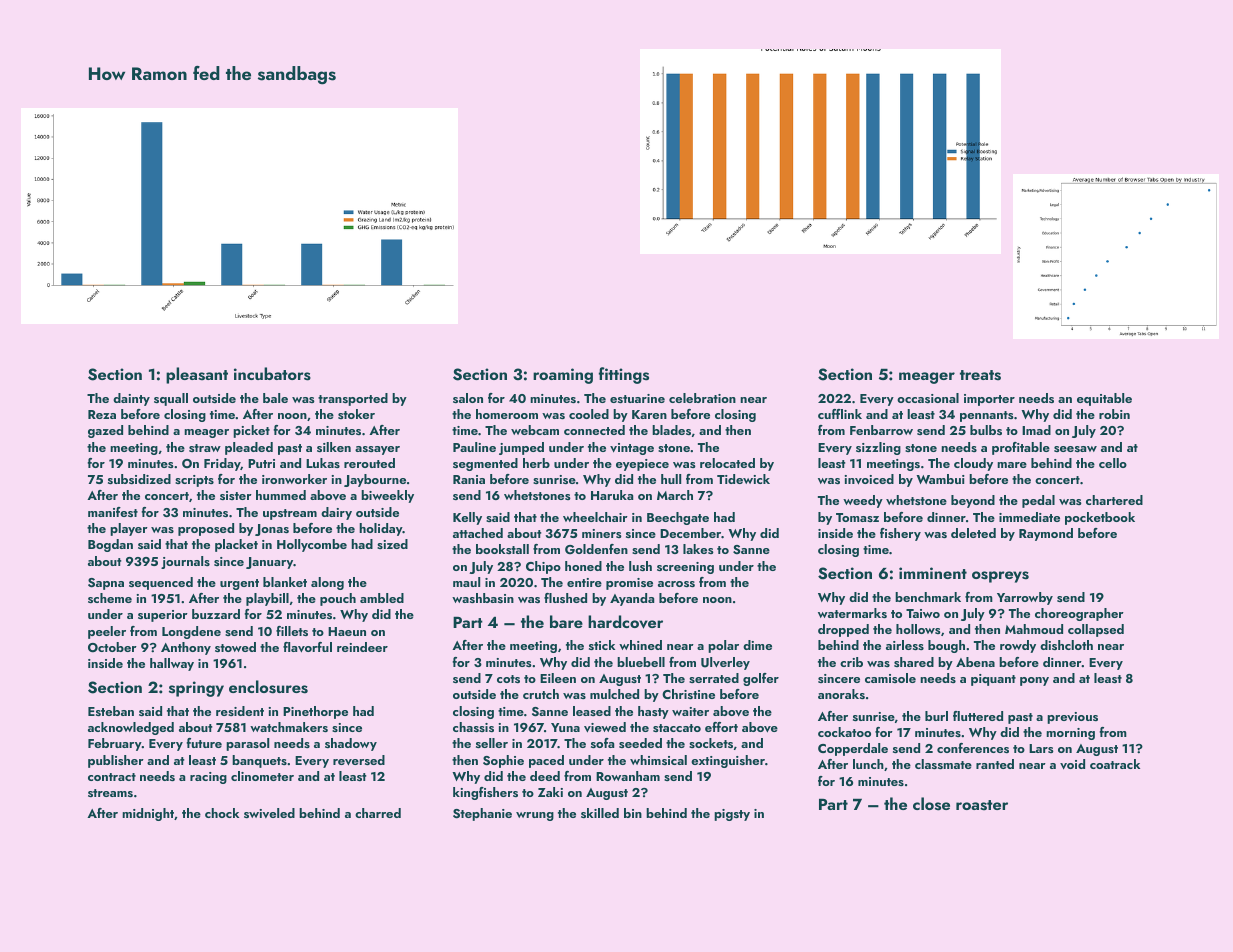  Describe the element at coordinates (197, 375) in the page. I see `pleasant` at that location.
